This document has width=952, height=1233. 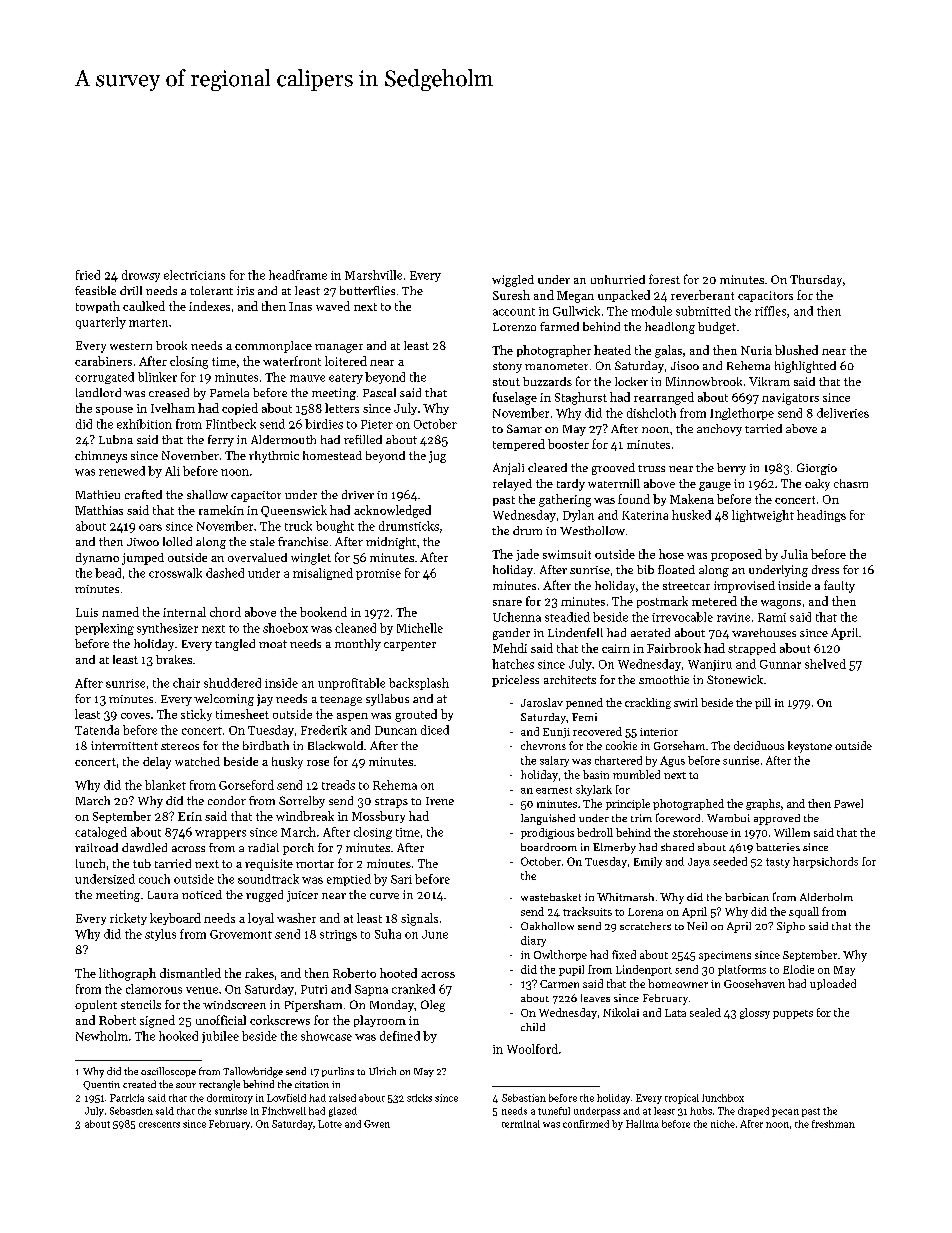 I want to click on tropical, so click(x=682, y=1099).
